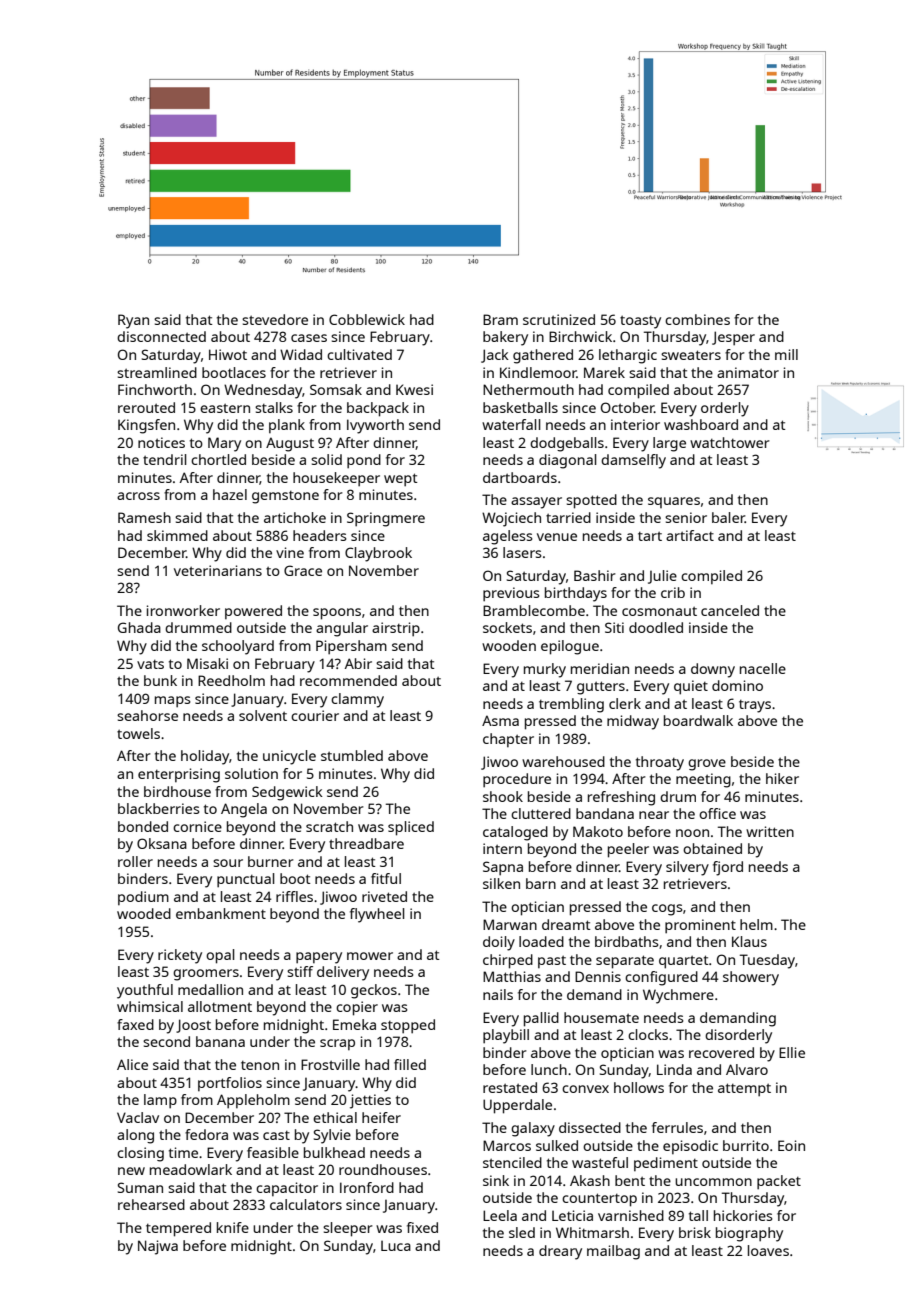  Describe the element at coordinates (730, 610) in the screenshot. I see `canceled` at that location.
